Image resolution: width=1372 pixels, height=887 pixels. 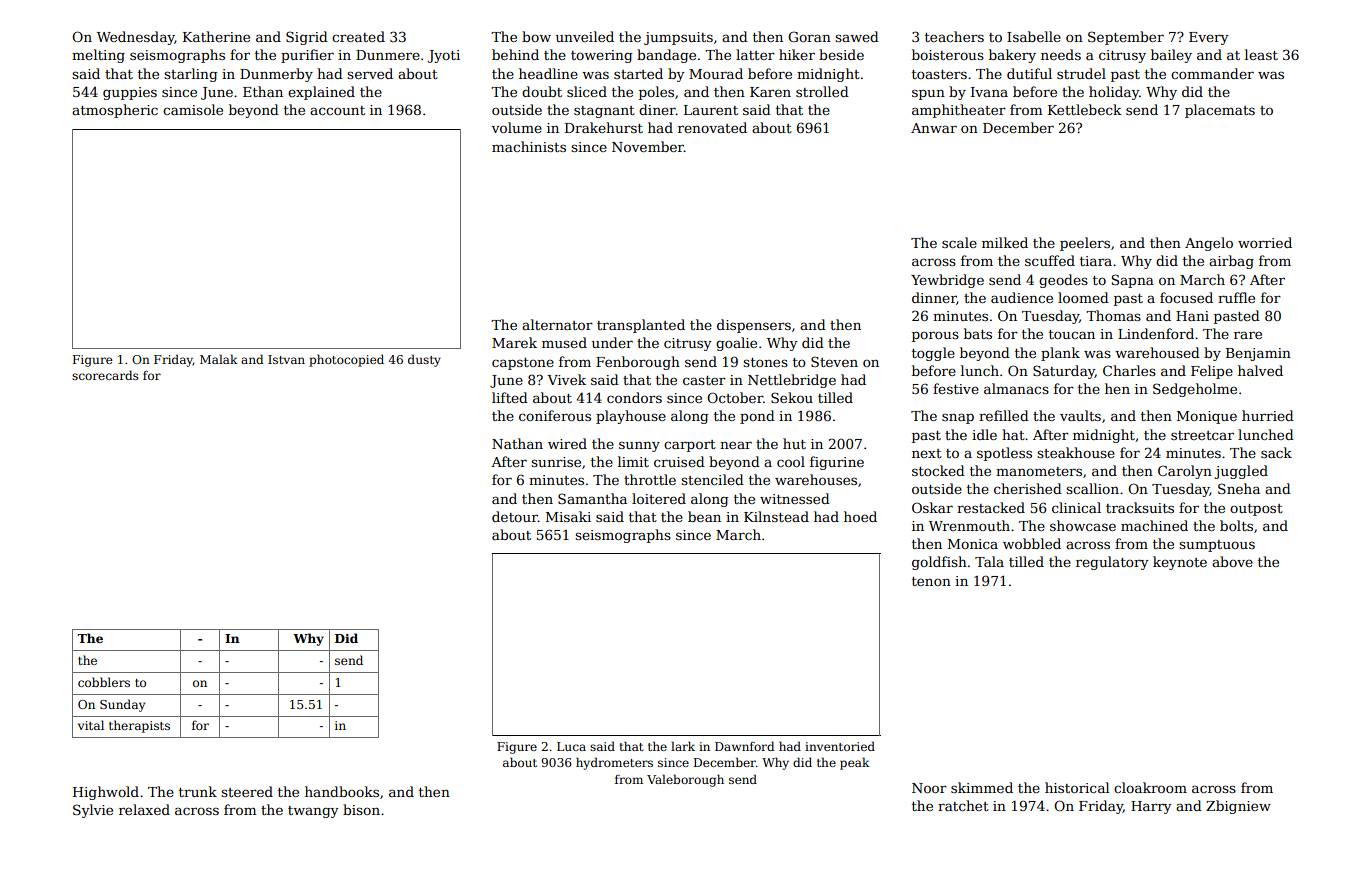 I want to click on Wednesday, so click(x=136, y=38).
